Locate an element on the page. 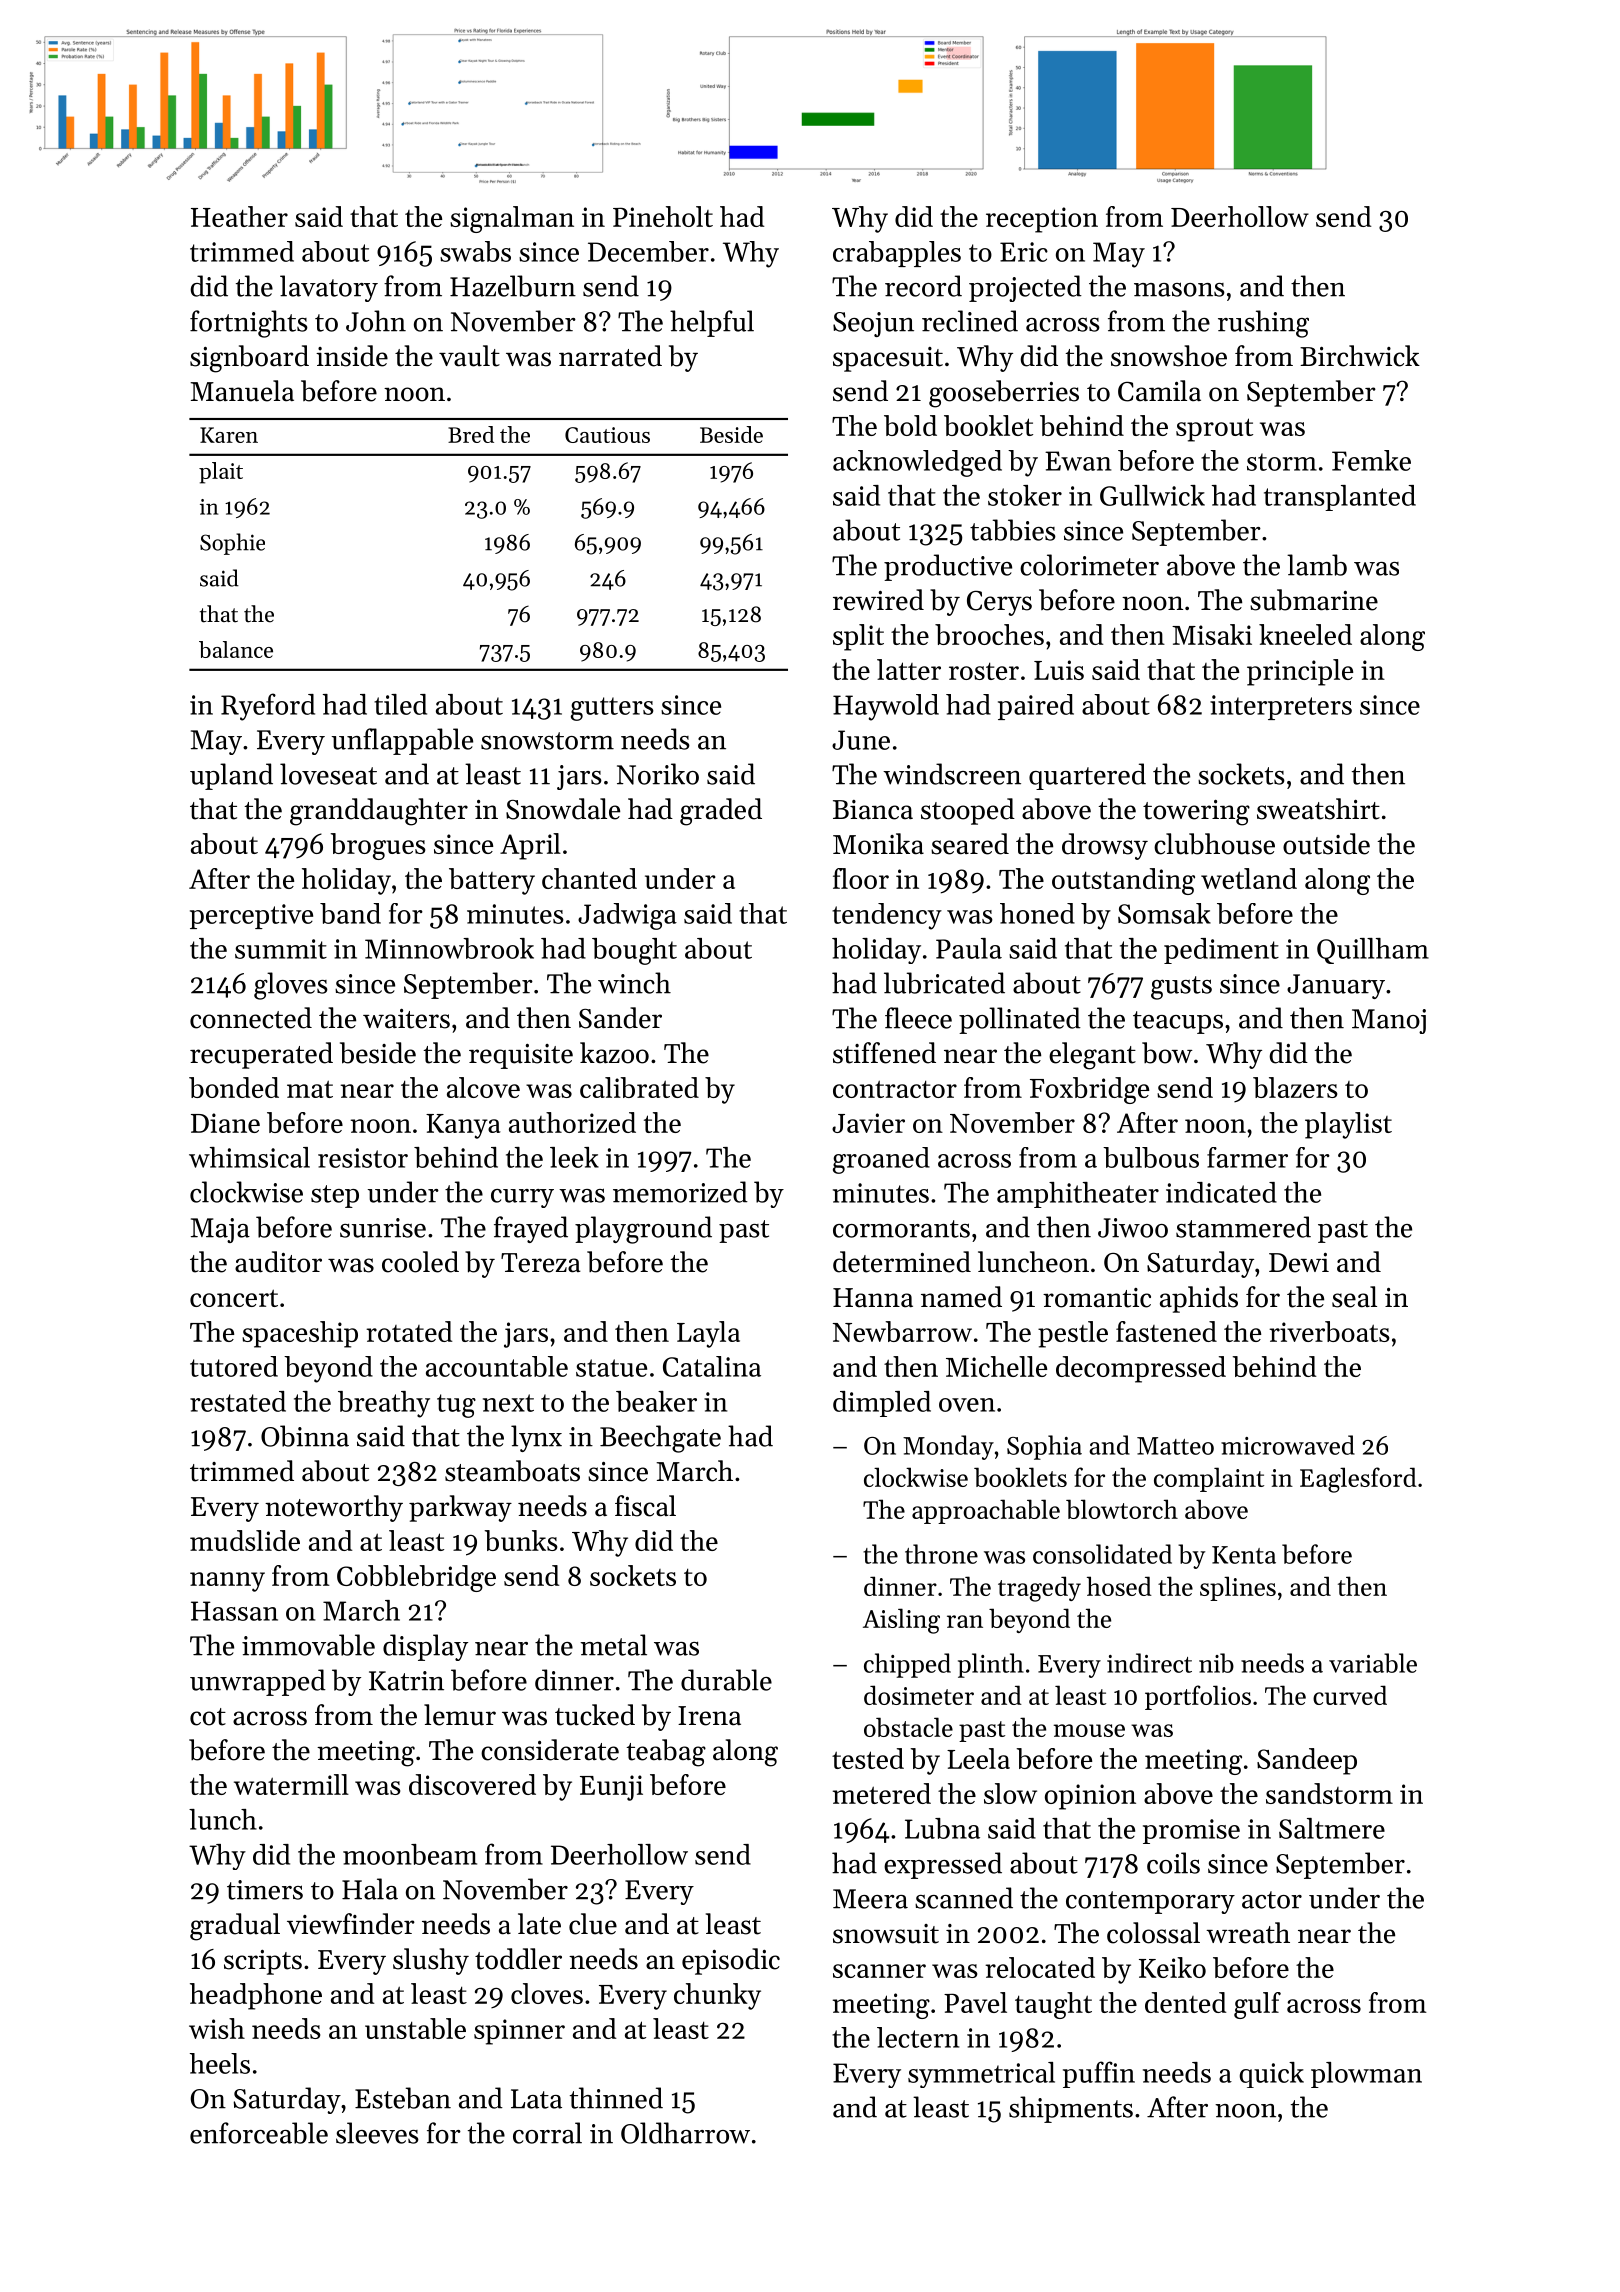  sprout is located at coordinates (1214, 430).
